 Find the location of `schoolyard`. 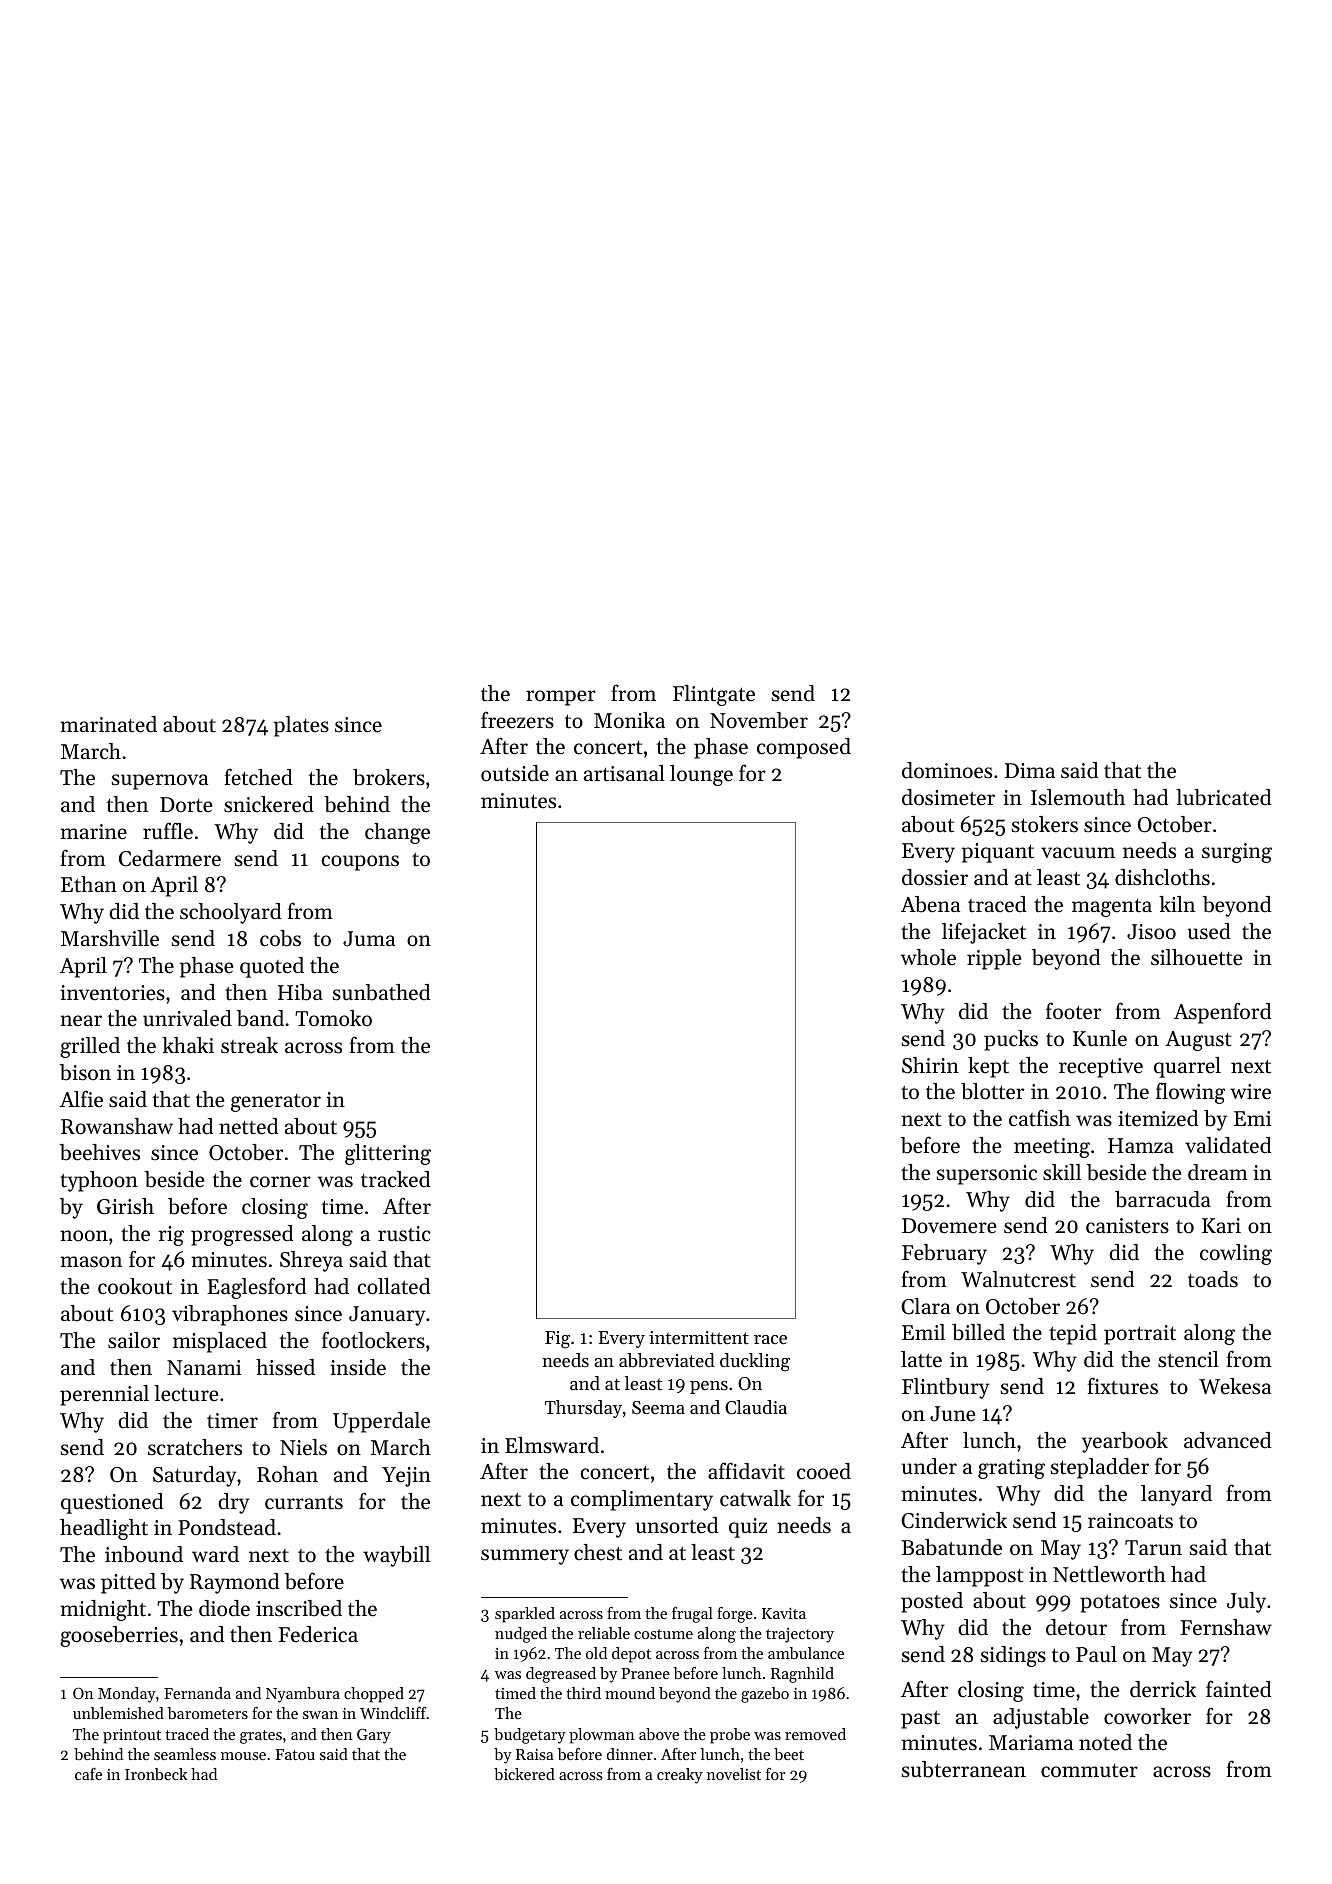

schoolyard is located at coordinates (230, 913).
